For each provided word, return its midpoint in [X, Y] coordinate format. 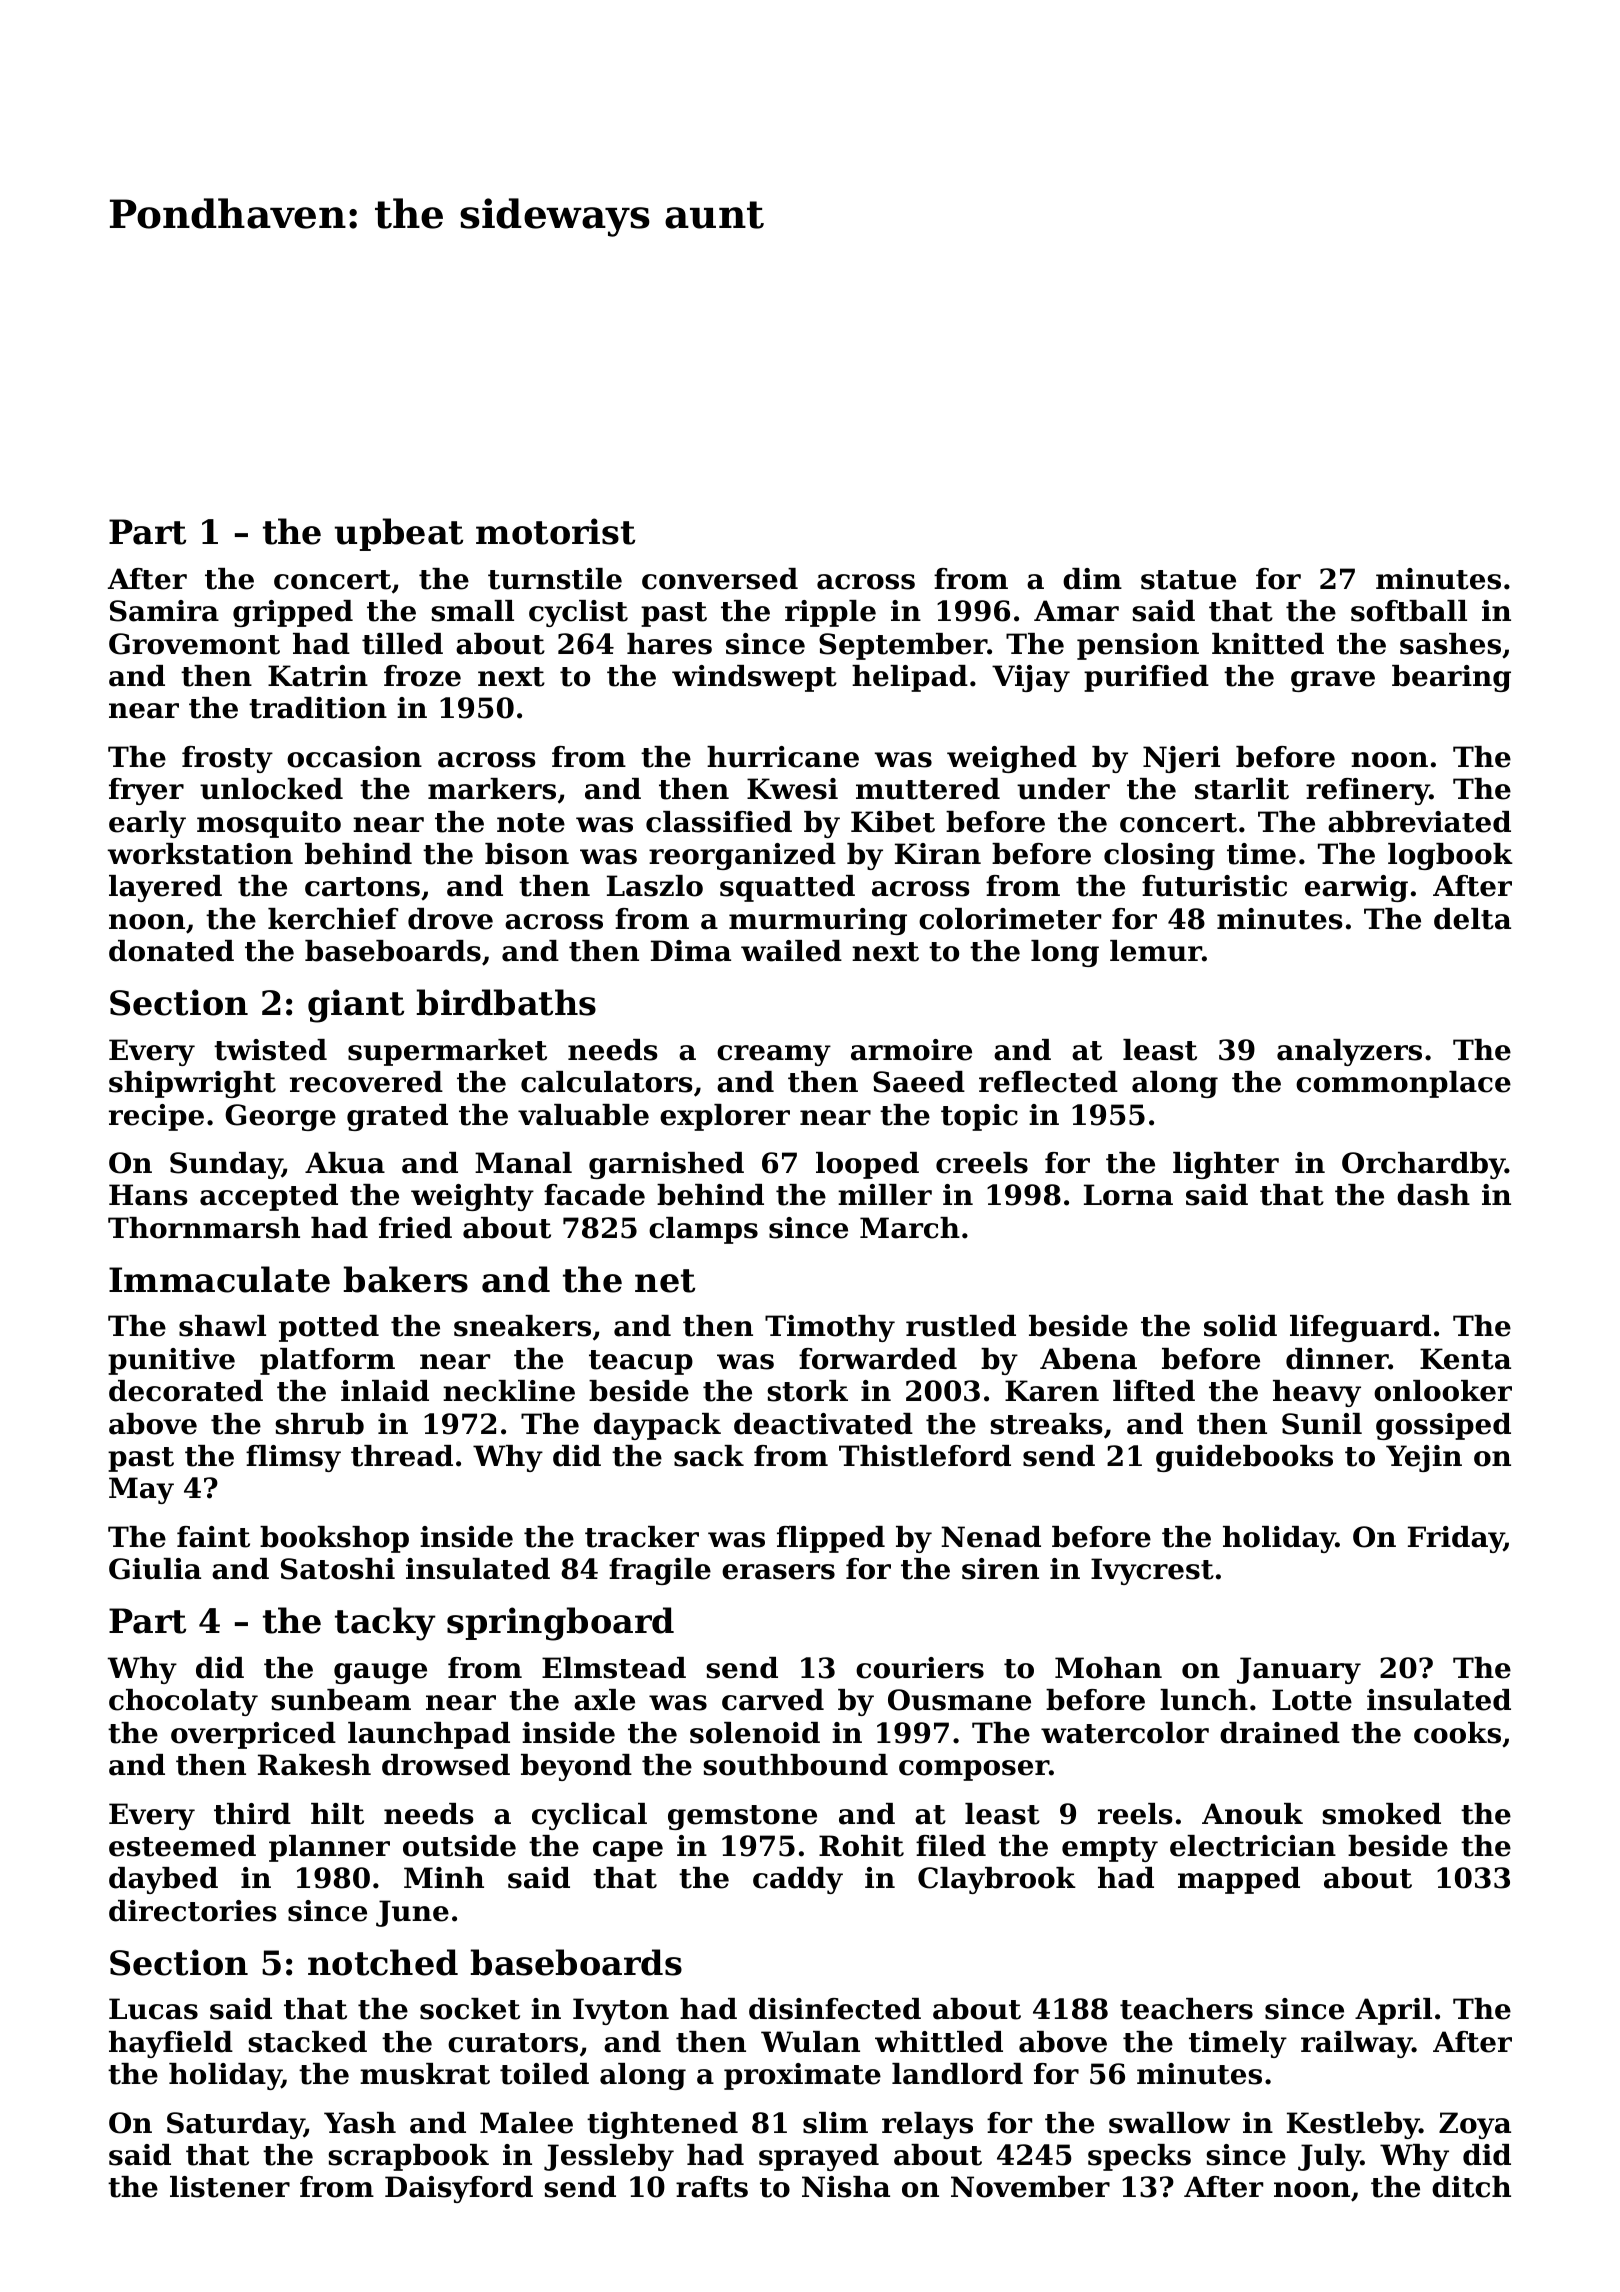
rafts [712, 2187]
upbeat [399, 534]
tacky [385, 1624]
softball [1409, 611]
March [910, 1228]
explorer [725, 1117]
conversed [720, 579]
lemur [1156, 951]
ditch [1471, 2187]
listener [230, 2187]
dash [1433, 1195]
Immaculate [219, 1279]
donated [171, 951]
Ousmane [959, 1700]
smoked [1381, 1814]
